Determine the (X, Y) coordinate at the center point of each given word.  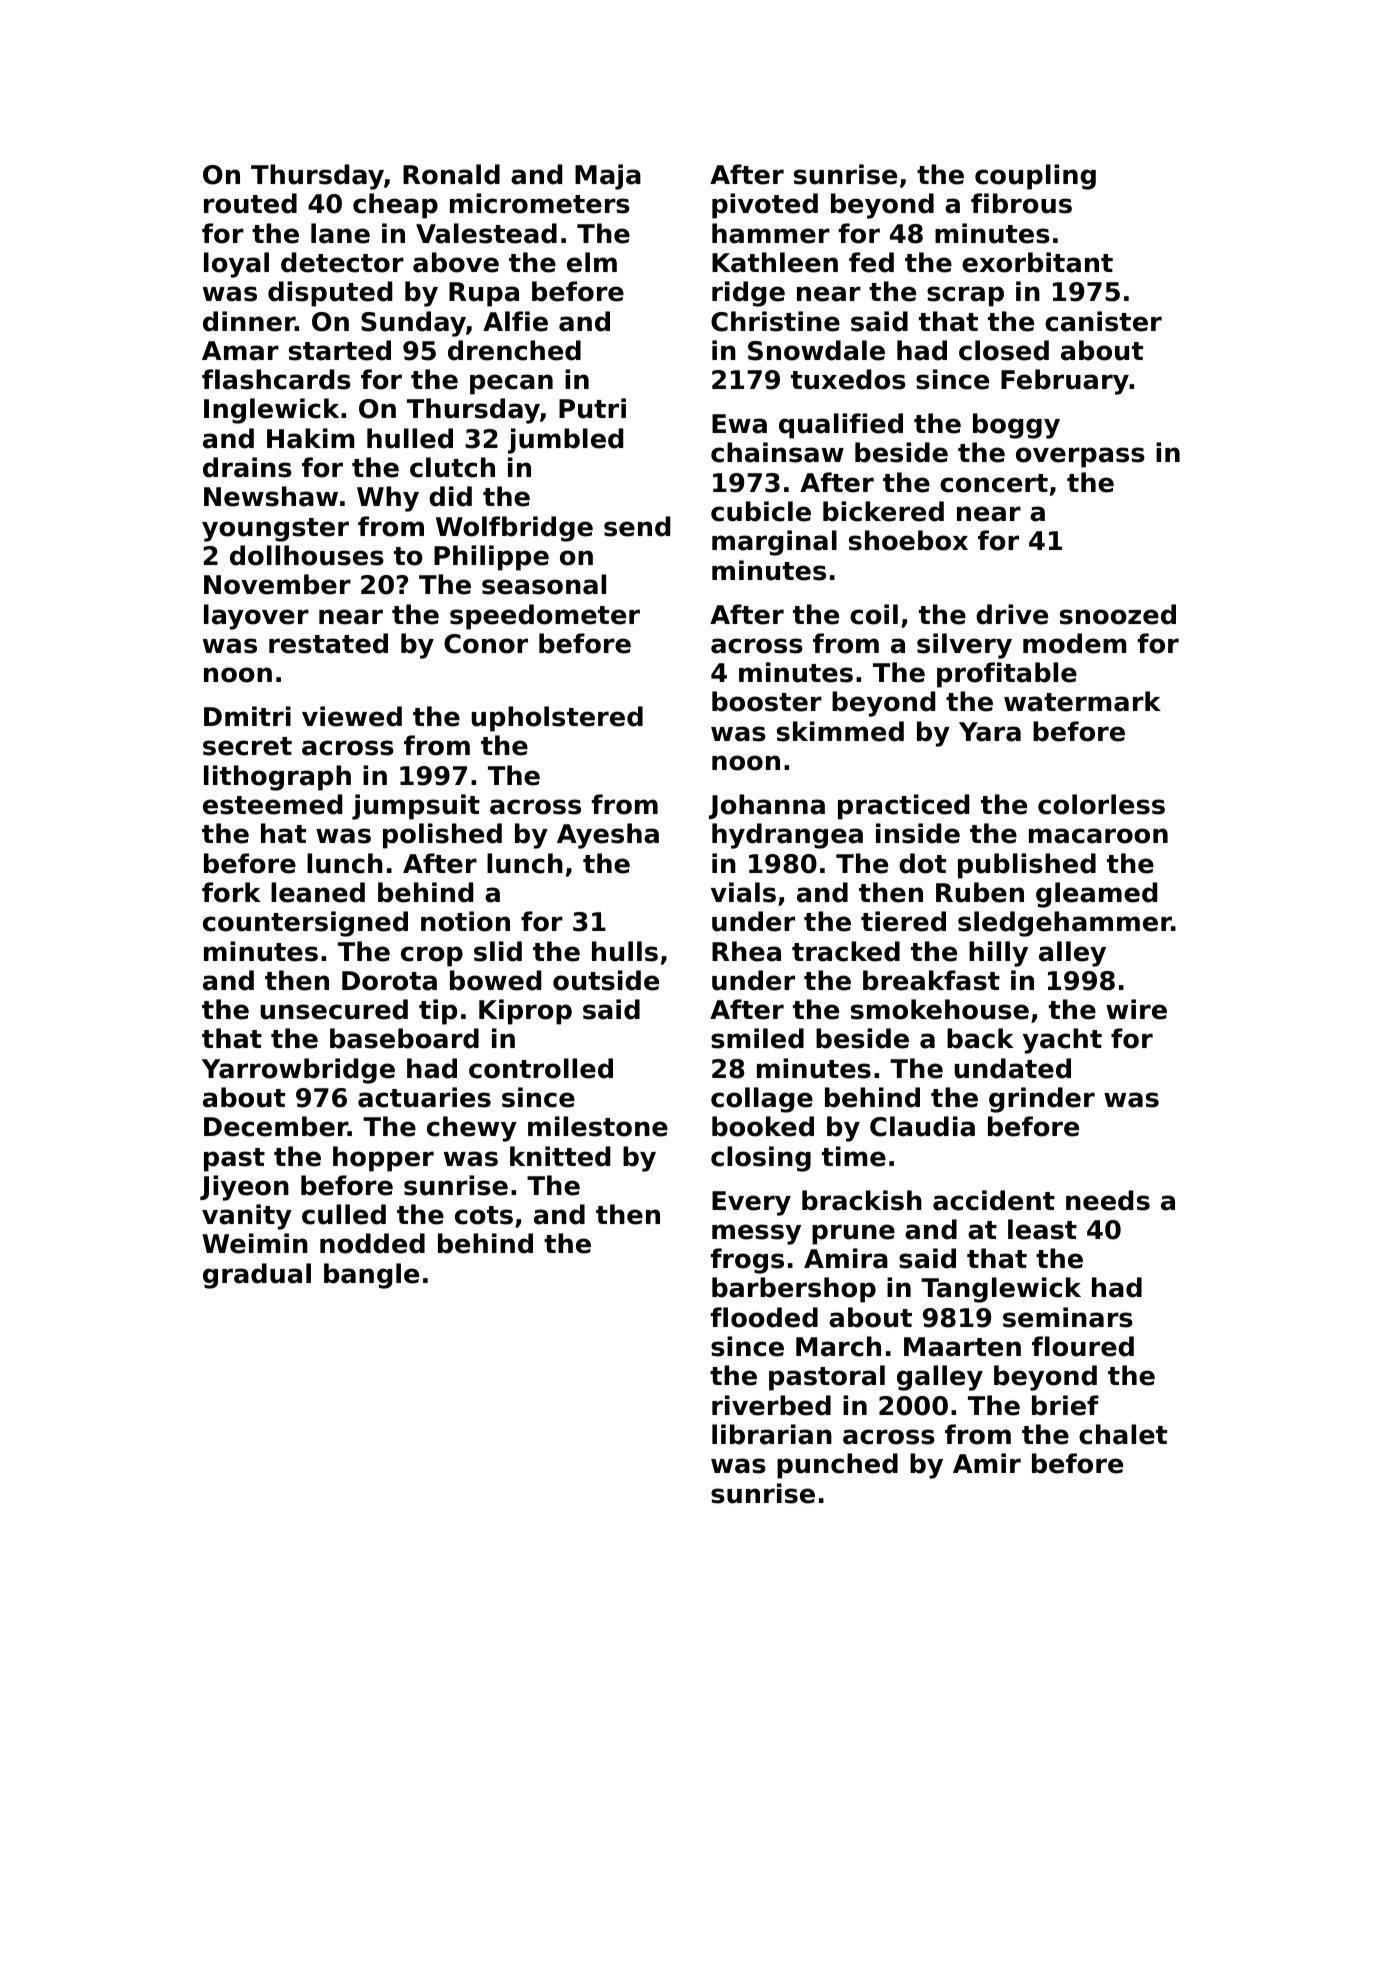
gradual (257, 1276)
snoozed (1118, 614)
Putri (592, 408)
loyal (236, 265)
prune (853, 1234)
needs (1108, 1200)
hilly (998, 954)
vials (743, 892)
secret (247, 746)
